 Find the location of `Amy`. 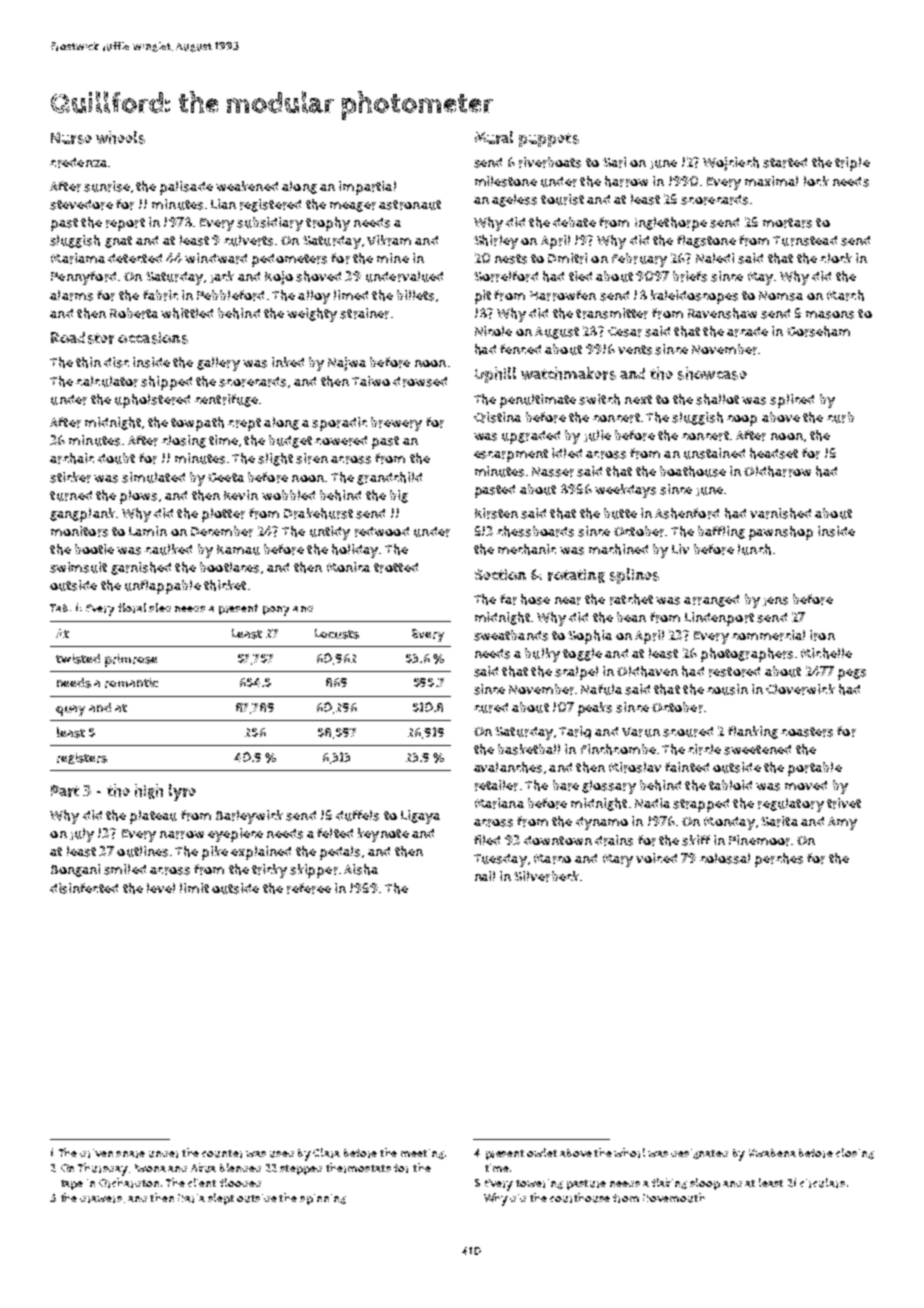

Amy is located at coordinates (842, 823).
